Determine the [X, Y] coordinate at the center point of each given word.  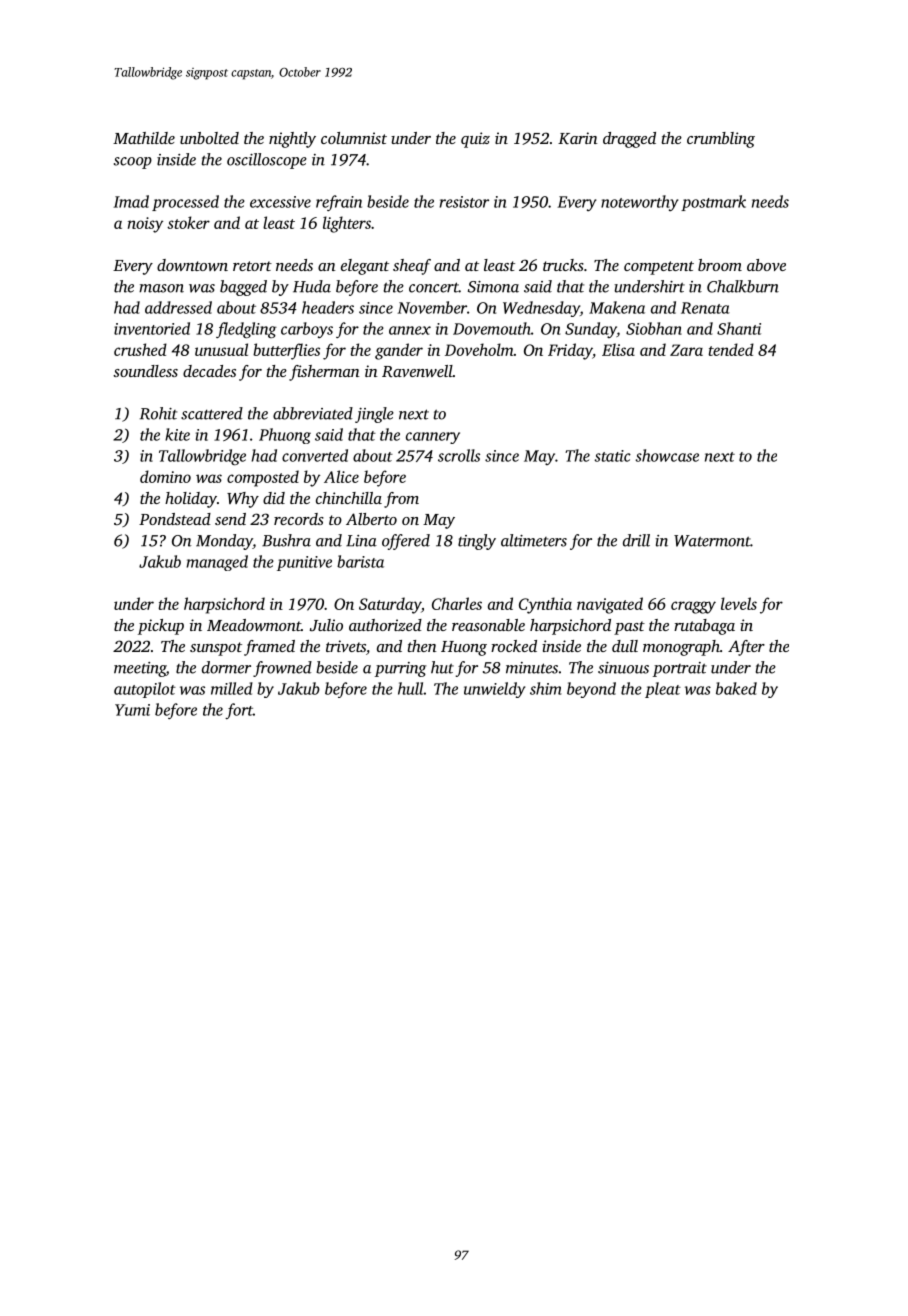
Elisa [618, 349]
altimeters [534, 540]
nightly [292, 140]
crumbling [721, 140]
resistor [464, 202]
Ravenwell [417, 371]
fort [239, 711]
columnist [354, 138]
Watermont [712, 541]
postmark [713, 203]
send [230, 519]
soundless [145, 371]
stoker [188, 222]
